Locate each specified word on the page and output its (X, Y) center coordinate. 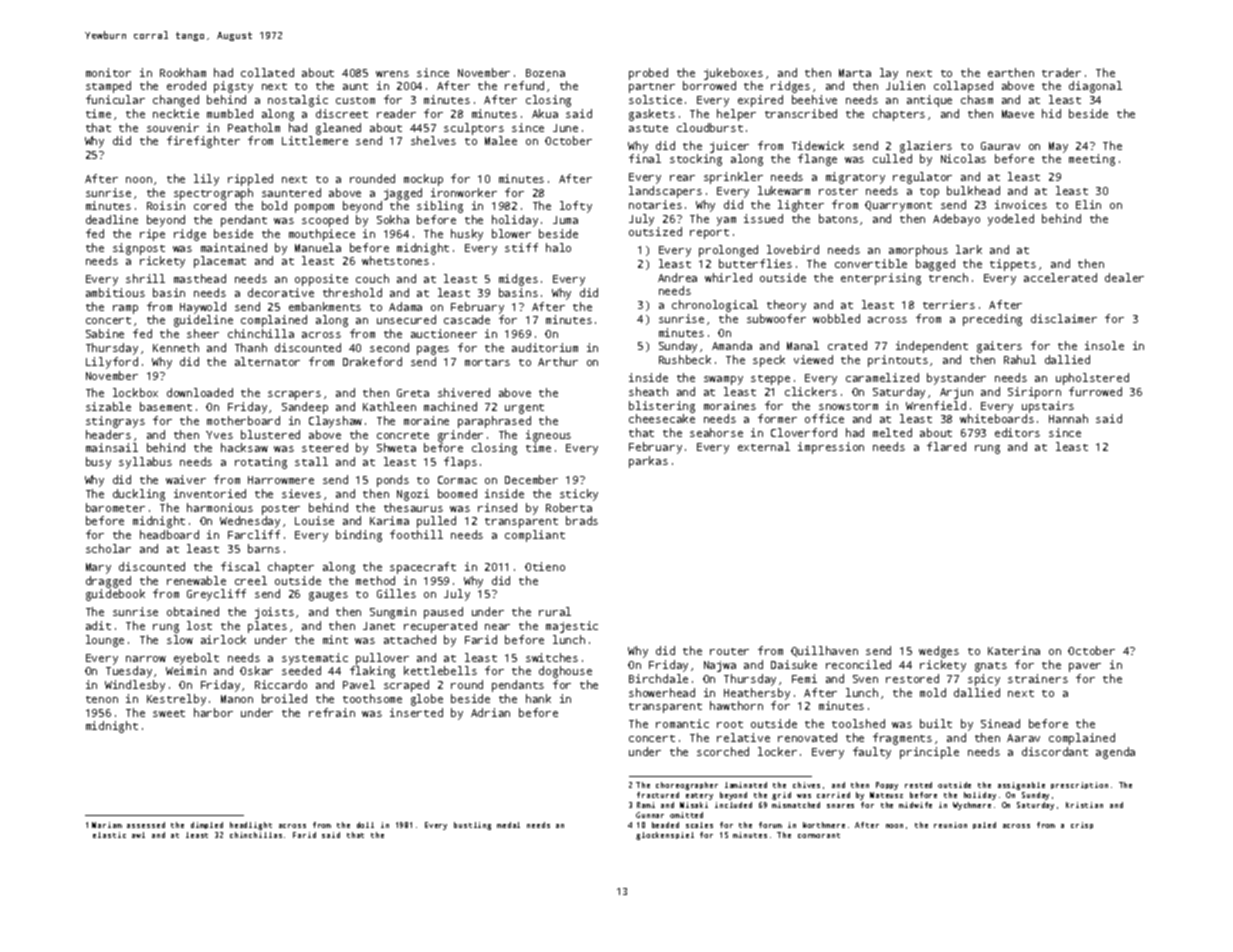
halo (558, 247)
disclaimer (1064, 318)
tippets (1013, 265)
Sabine (105, 333)
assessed (146, 825)
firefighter (203, 142)
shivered (464, 392)
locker (777, 751)
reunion (950, 825)
